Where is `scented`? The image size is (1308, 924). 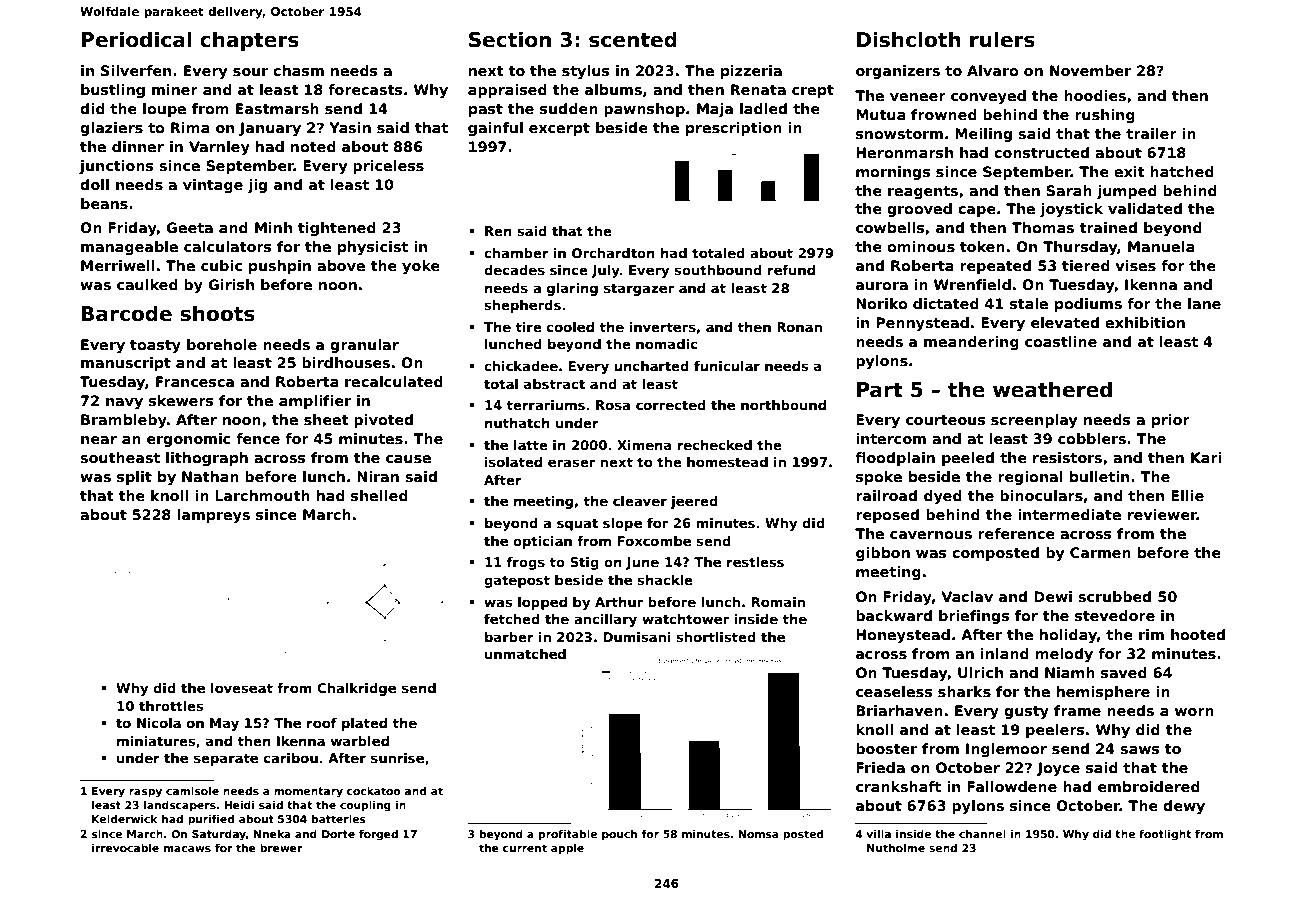
scented is located at coordinates (633, 39).
